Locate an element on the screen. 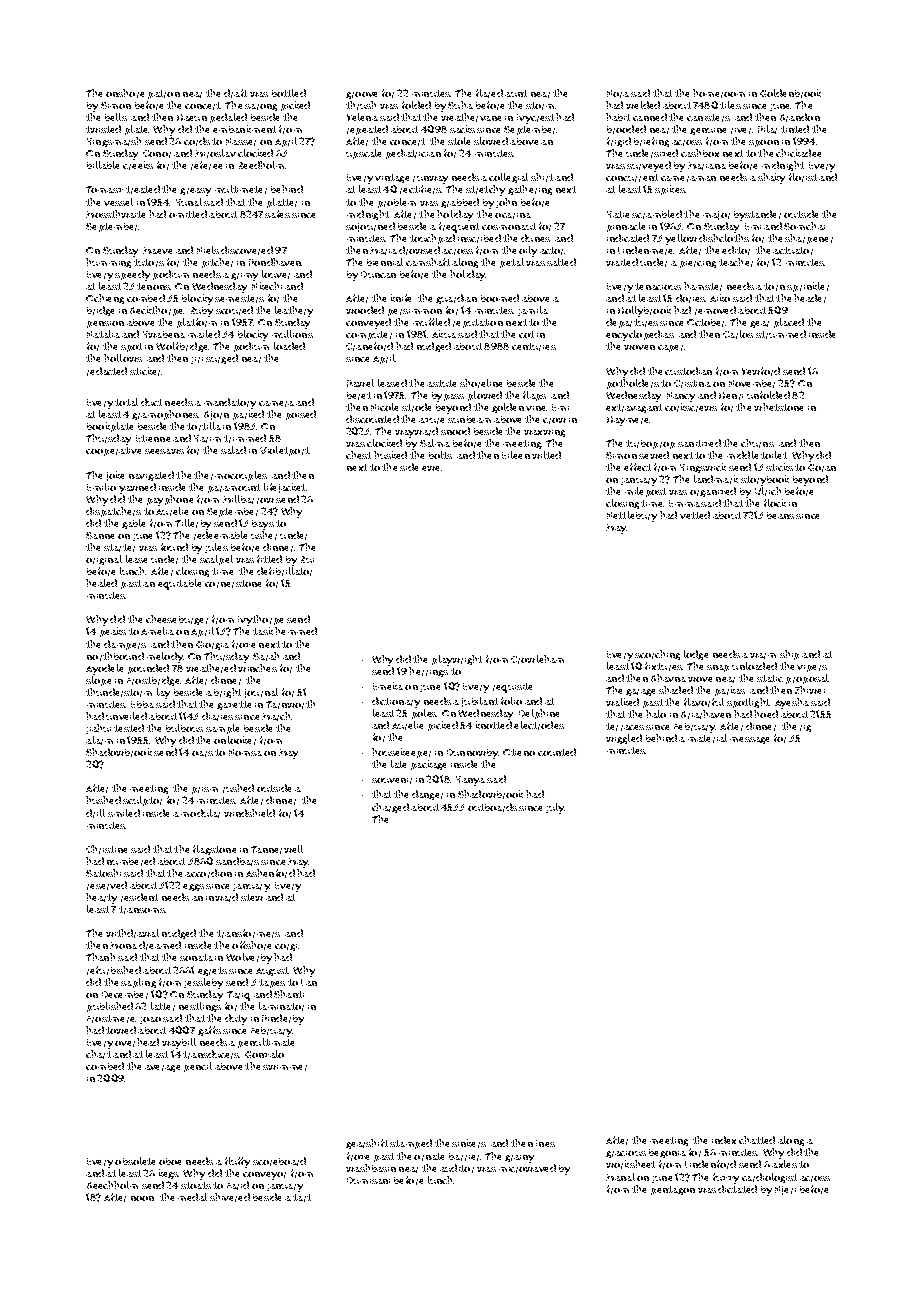  housekeeper is located at coordinates (401, 753).
